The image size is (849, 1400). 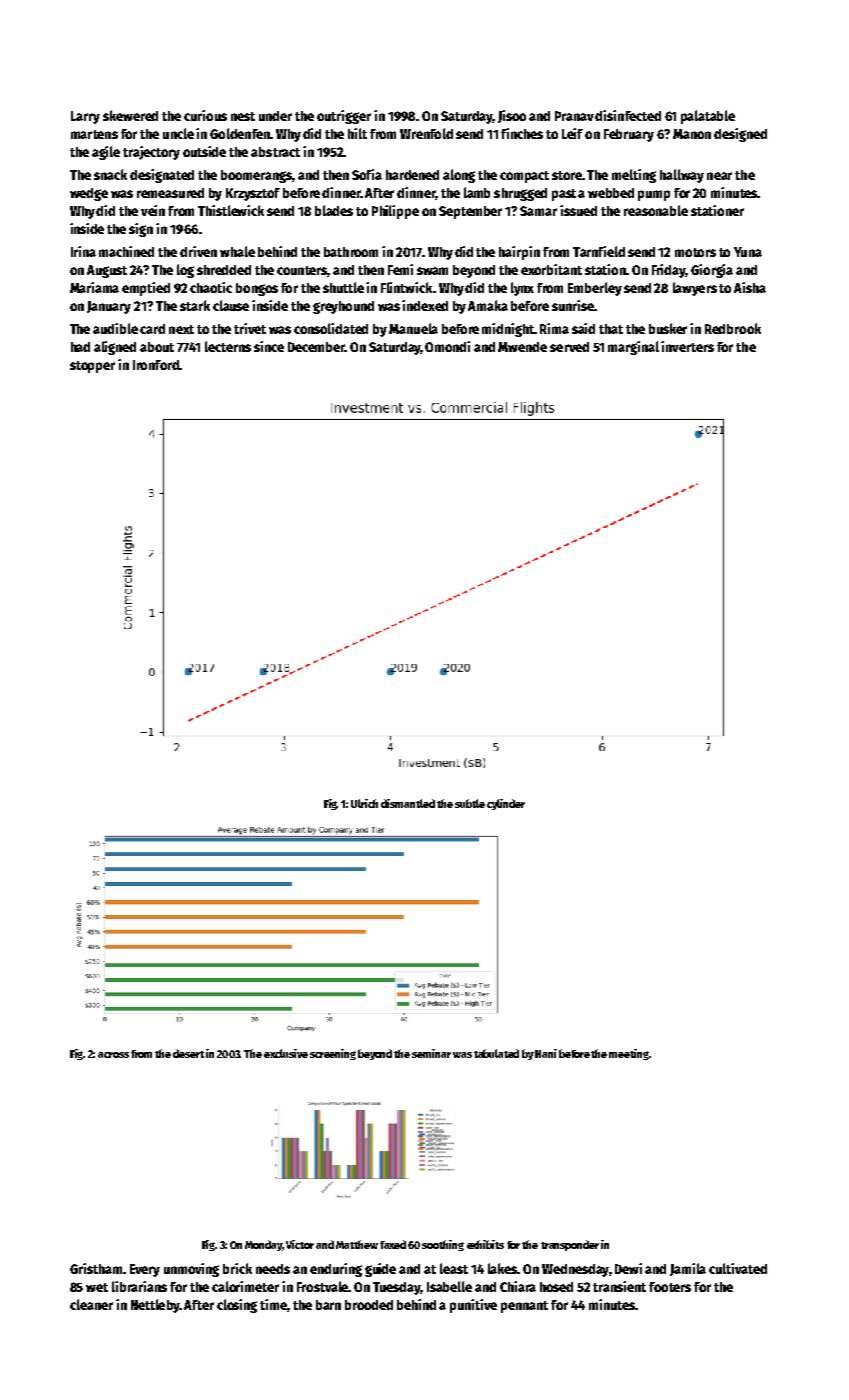 What do you see at coordinates (178, 133) in the document?
I see `uncle` at bounding box center [178, 133].
